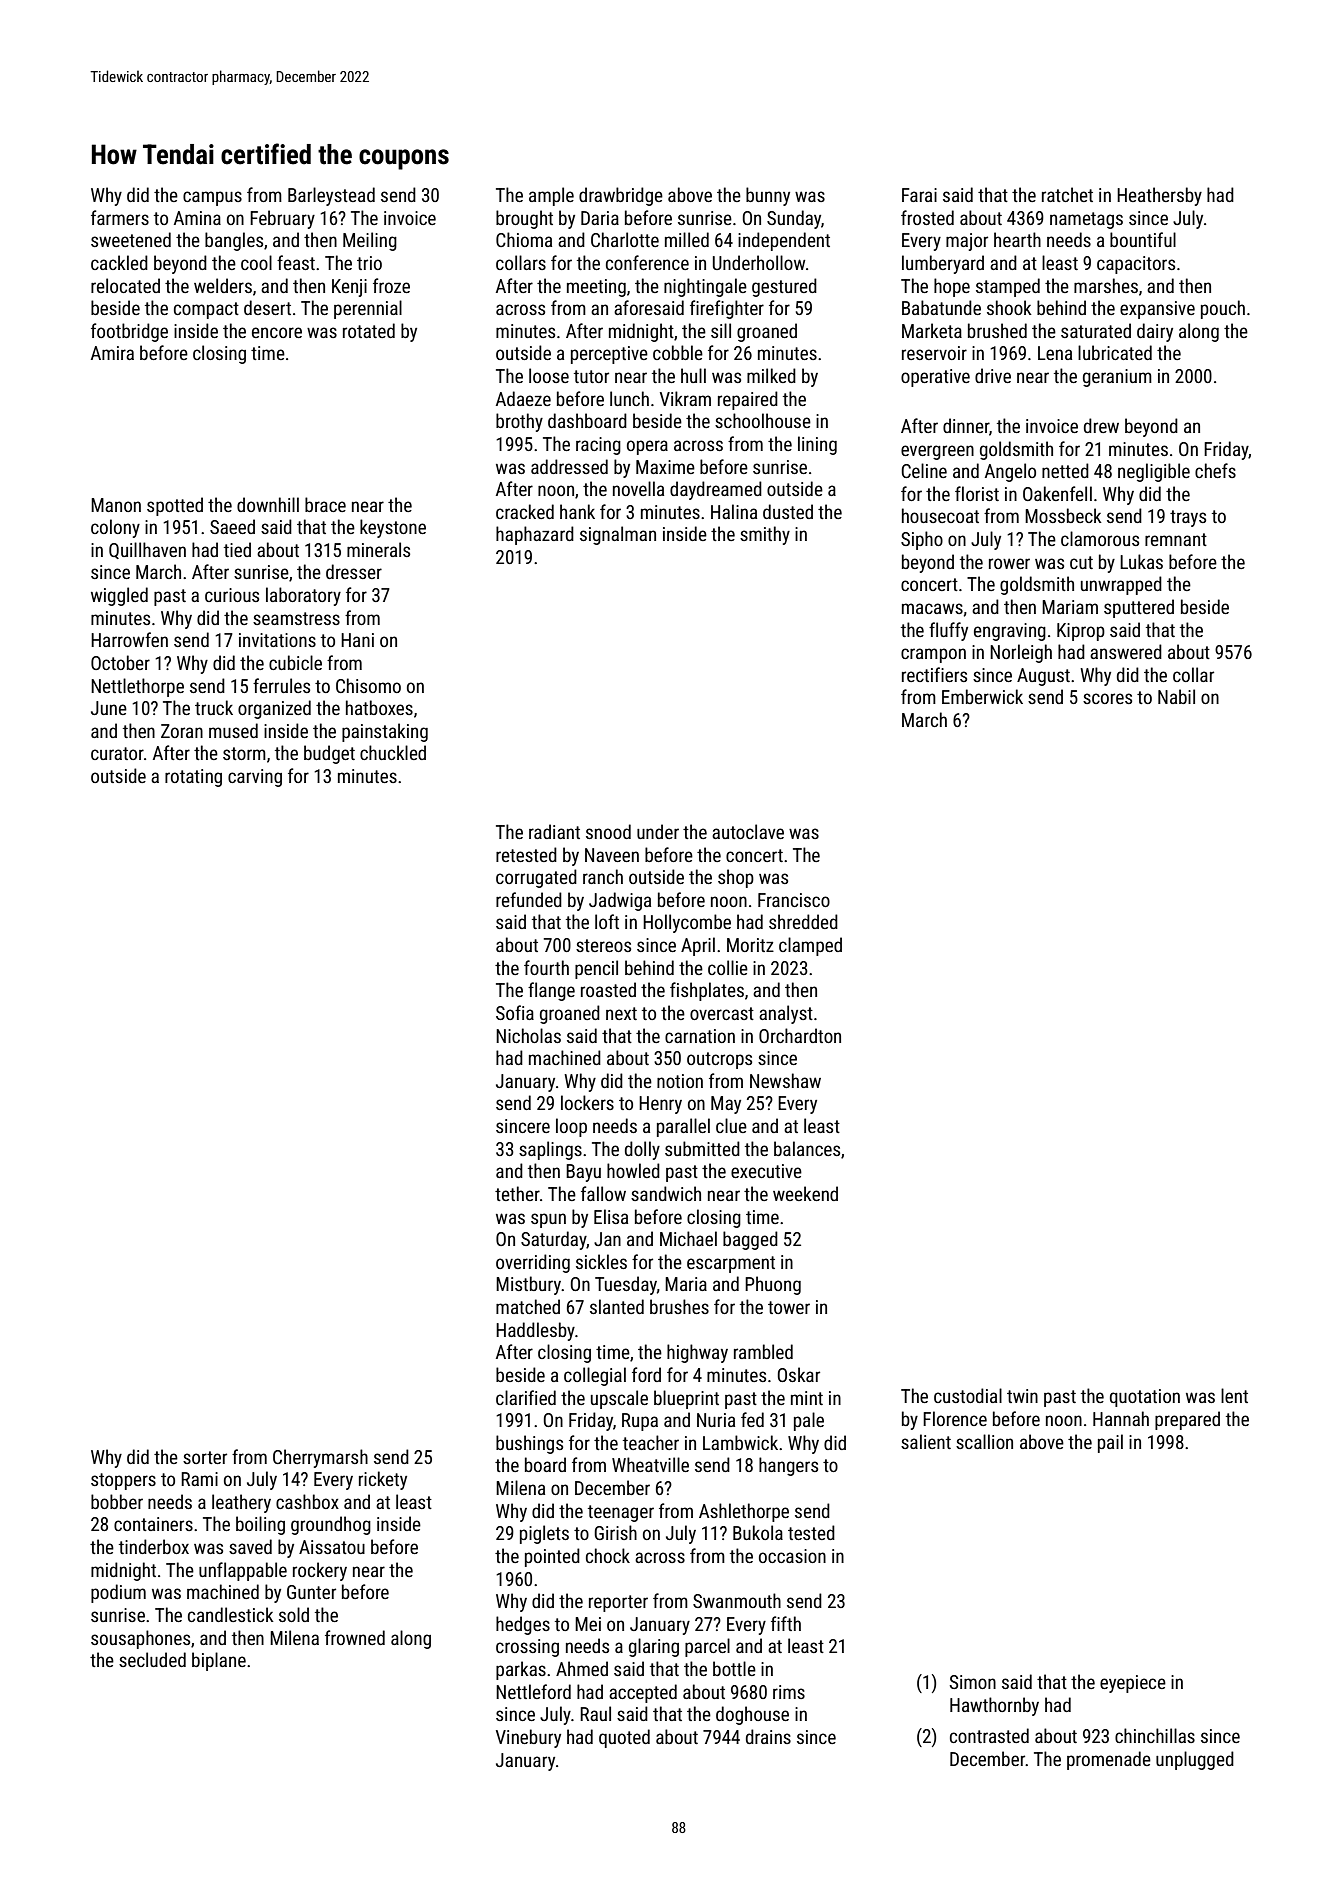 Image resolution: width=1343 pixels, height=1899 pixels. I want to click on Vinebury, so click(528, 1738).
